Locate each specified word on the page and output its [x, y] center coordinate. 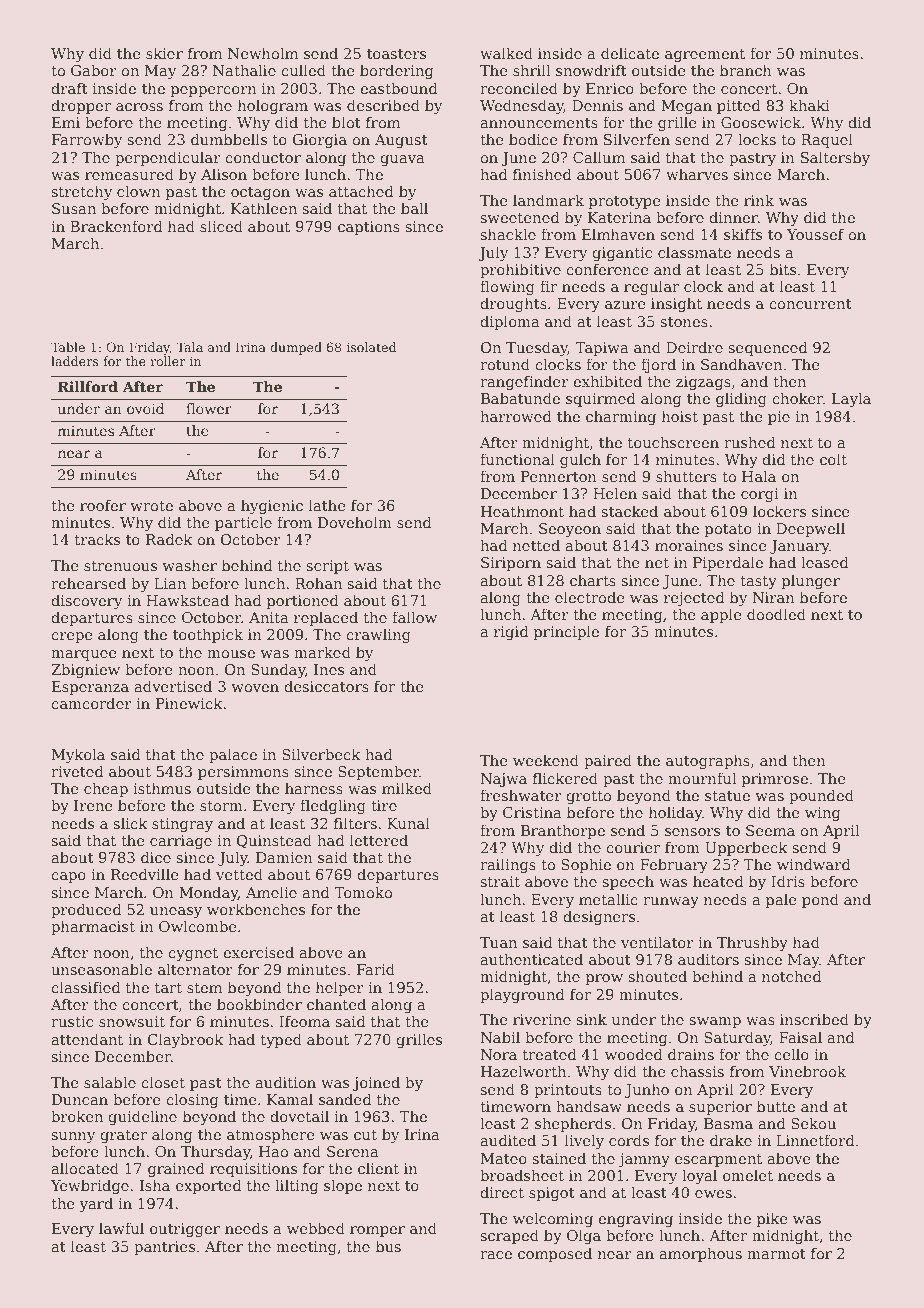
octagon [260, 193]
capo [68, 877]
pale [781, 900]
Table [68, 347]
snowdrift [591, 70]
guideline [142, 1117]
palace [233, 755]
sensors [692, 832]
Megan [686, 107]
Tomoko [363, 892]
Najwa [503, 780]
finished [542, 174]
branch [746, 70]
